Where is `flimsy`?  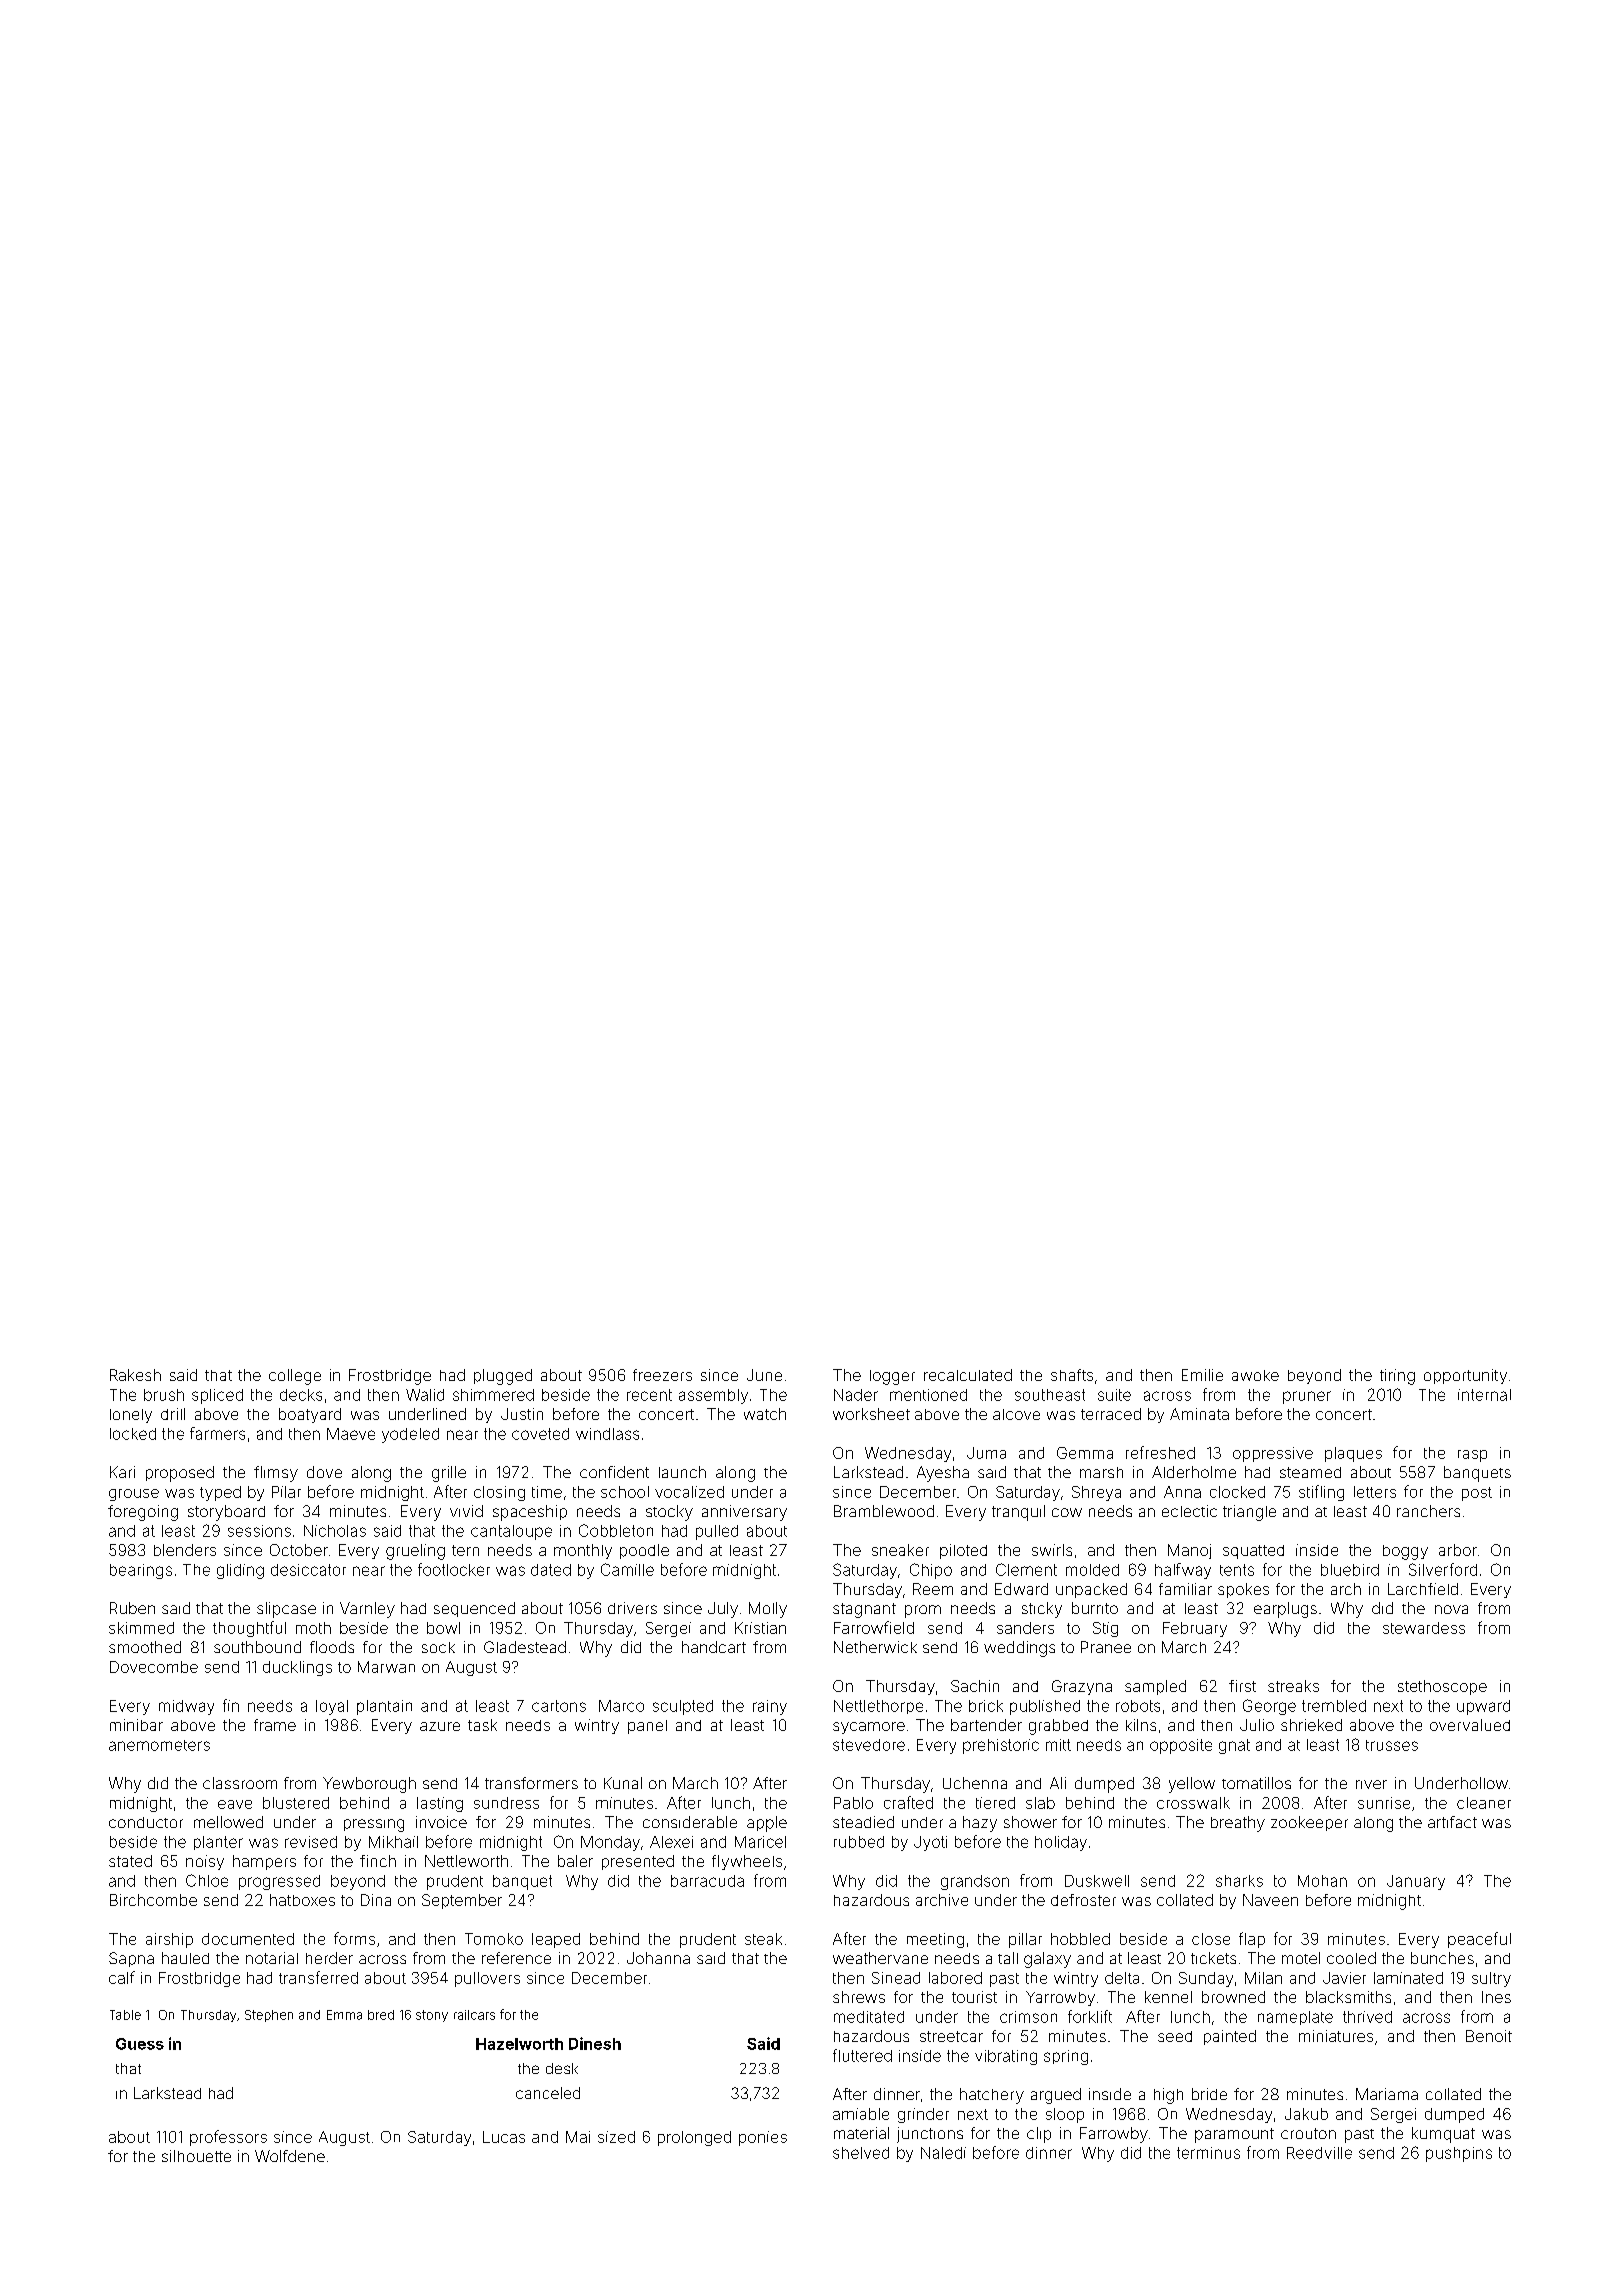 flimsy is located at coordinates (276, 1474).
